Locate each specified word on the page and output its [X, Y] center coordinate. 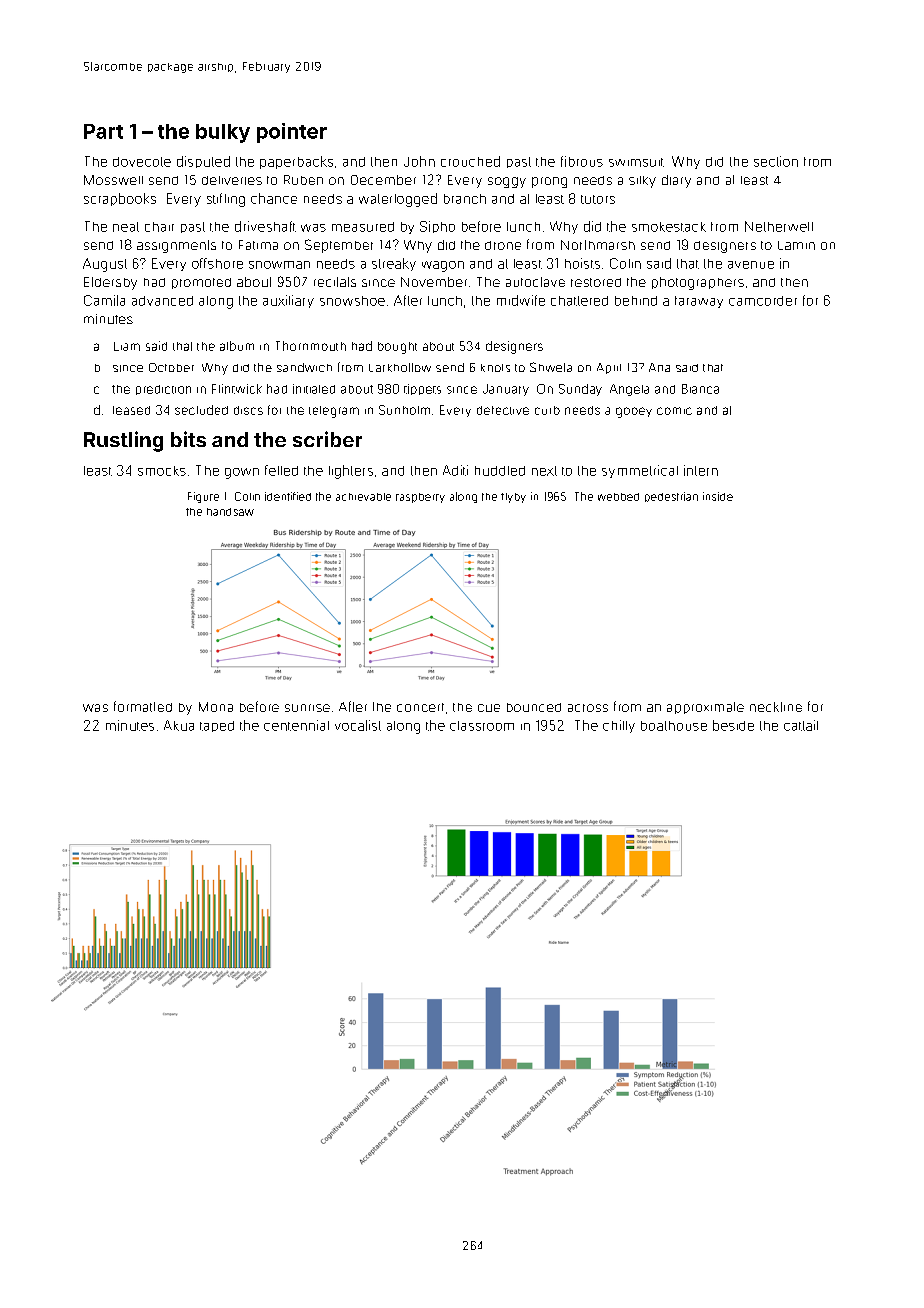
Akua [179, 725]
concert [420, 707]
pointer [292, 133]
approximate [705, 708]
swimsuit [636, 162]
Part [103, 131]
